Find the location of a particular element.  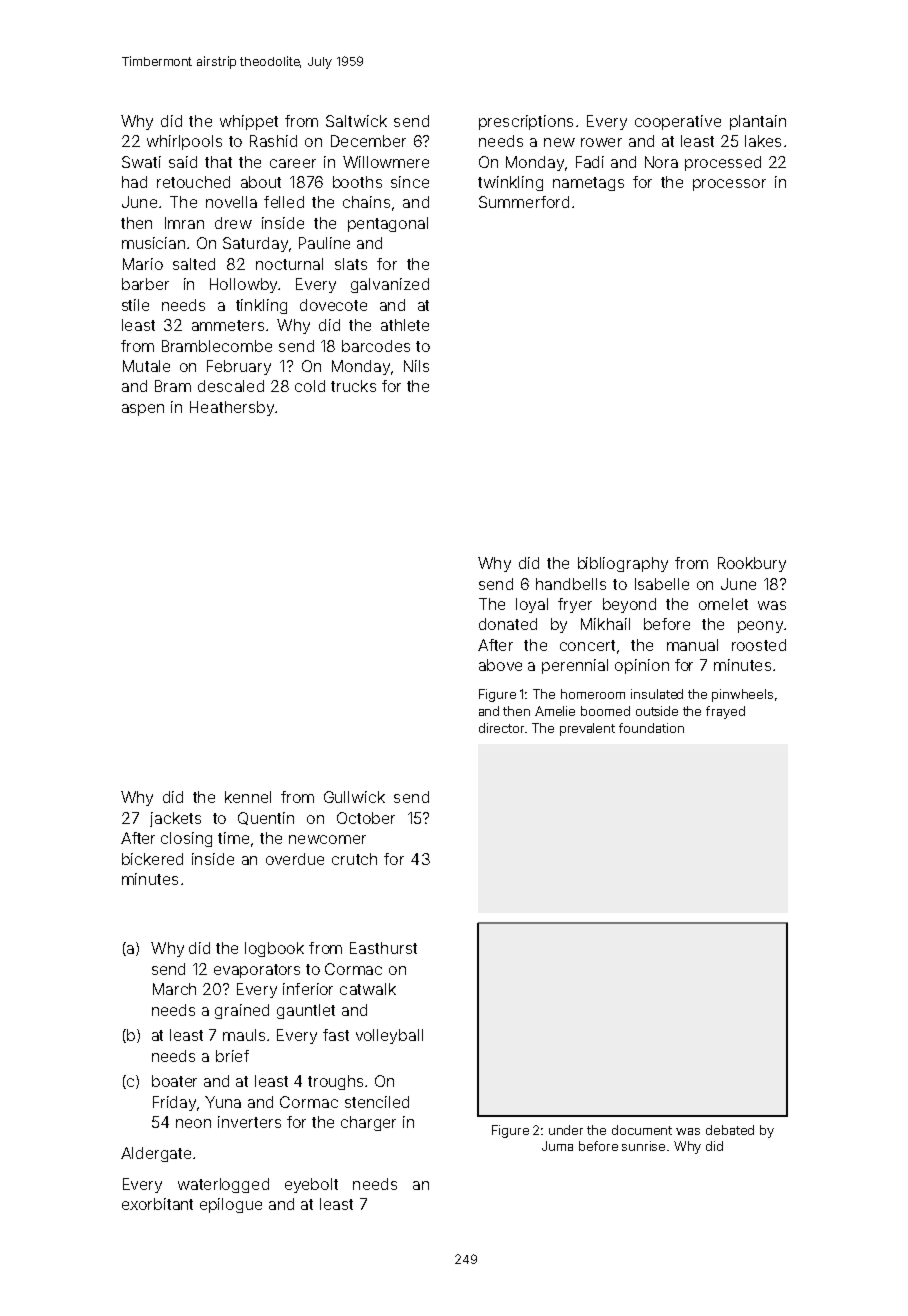

bibliography is located at coordinates (623, 564).
